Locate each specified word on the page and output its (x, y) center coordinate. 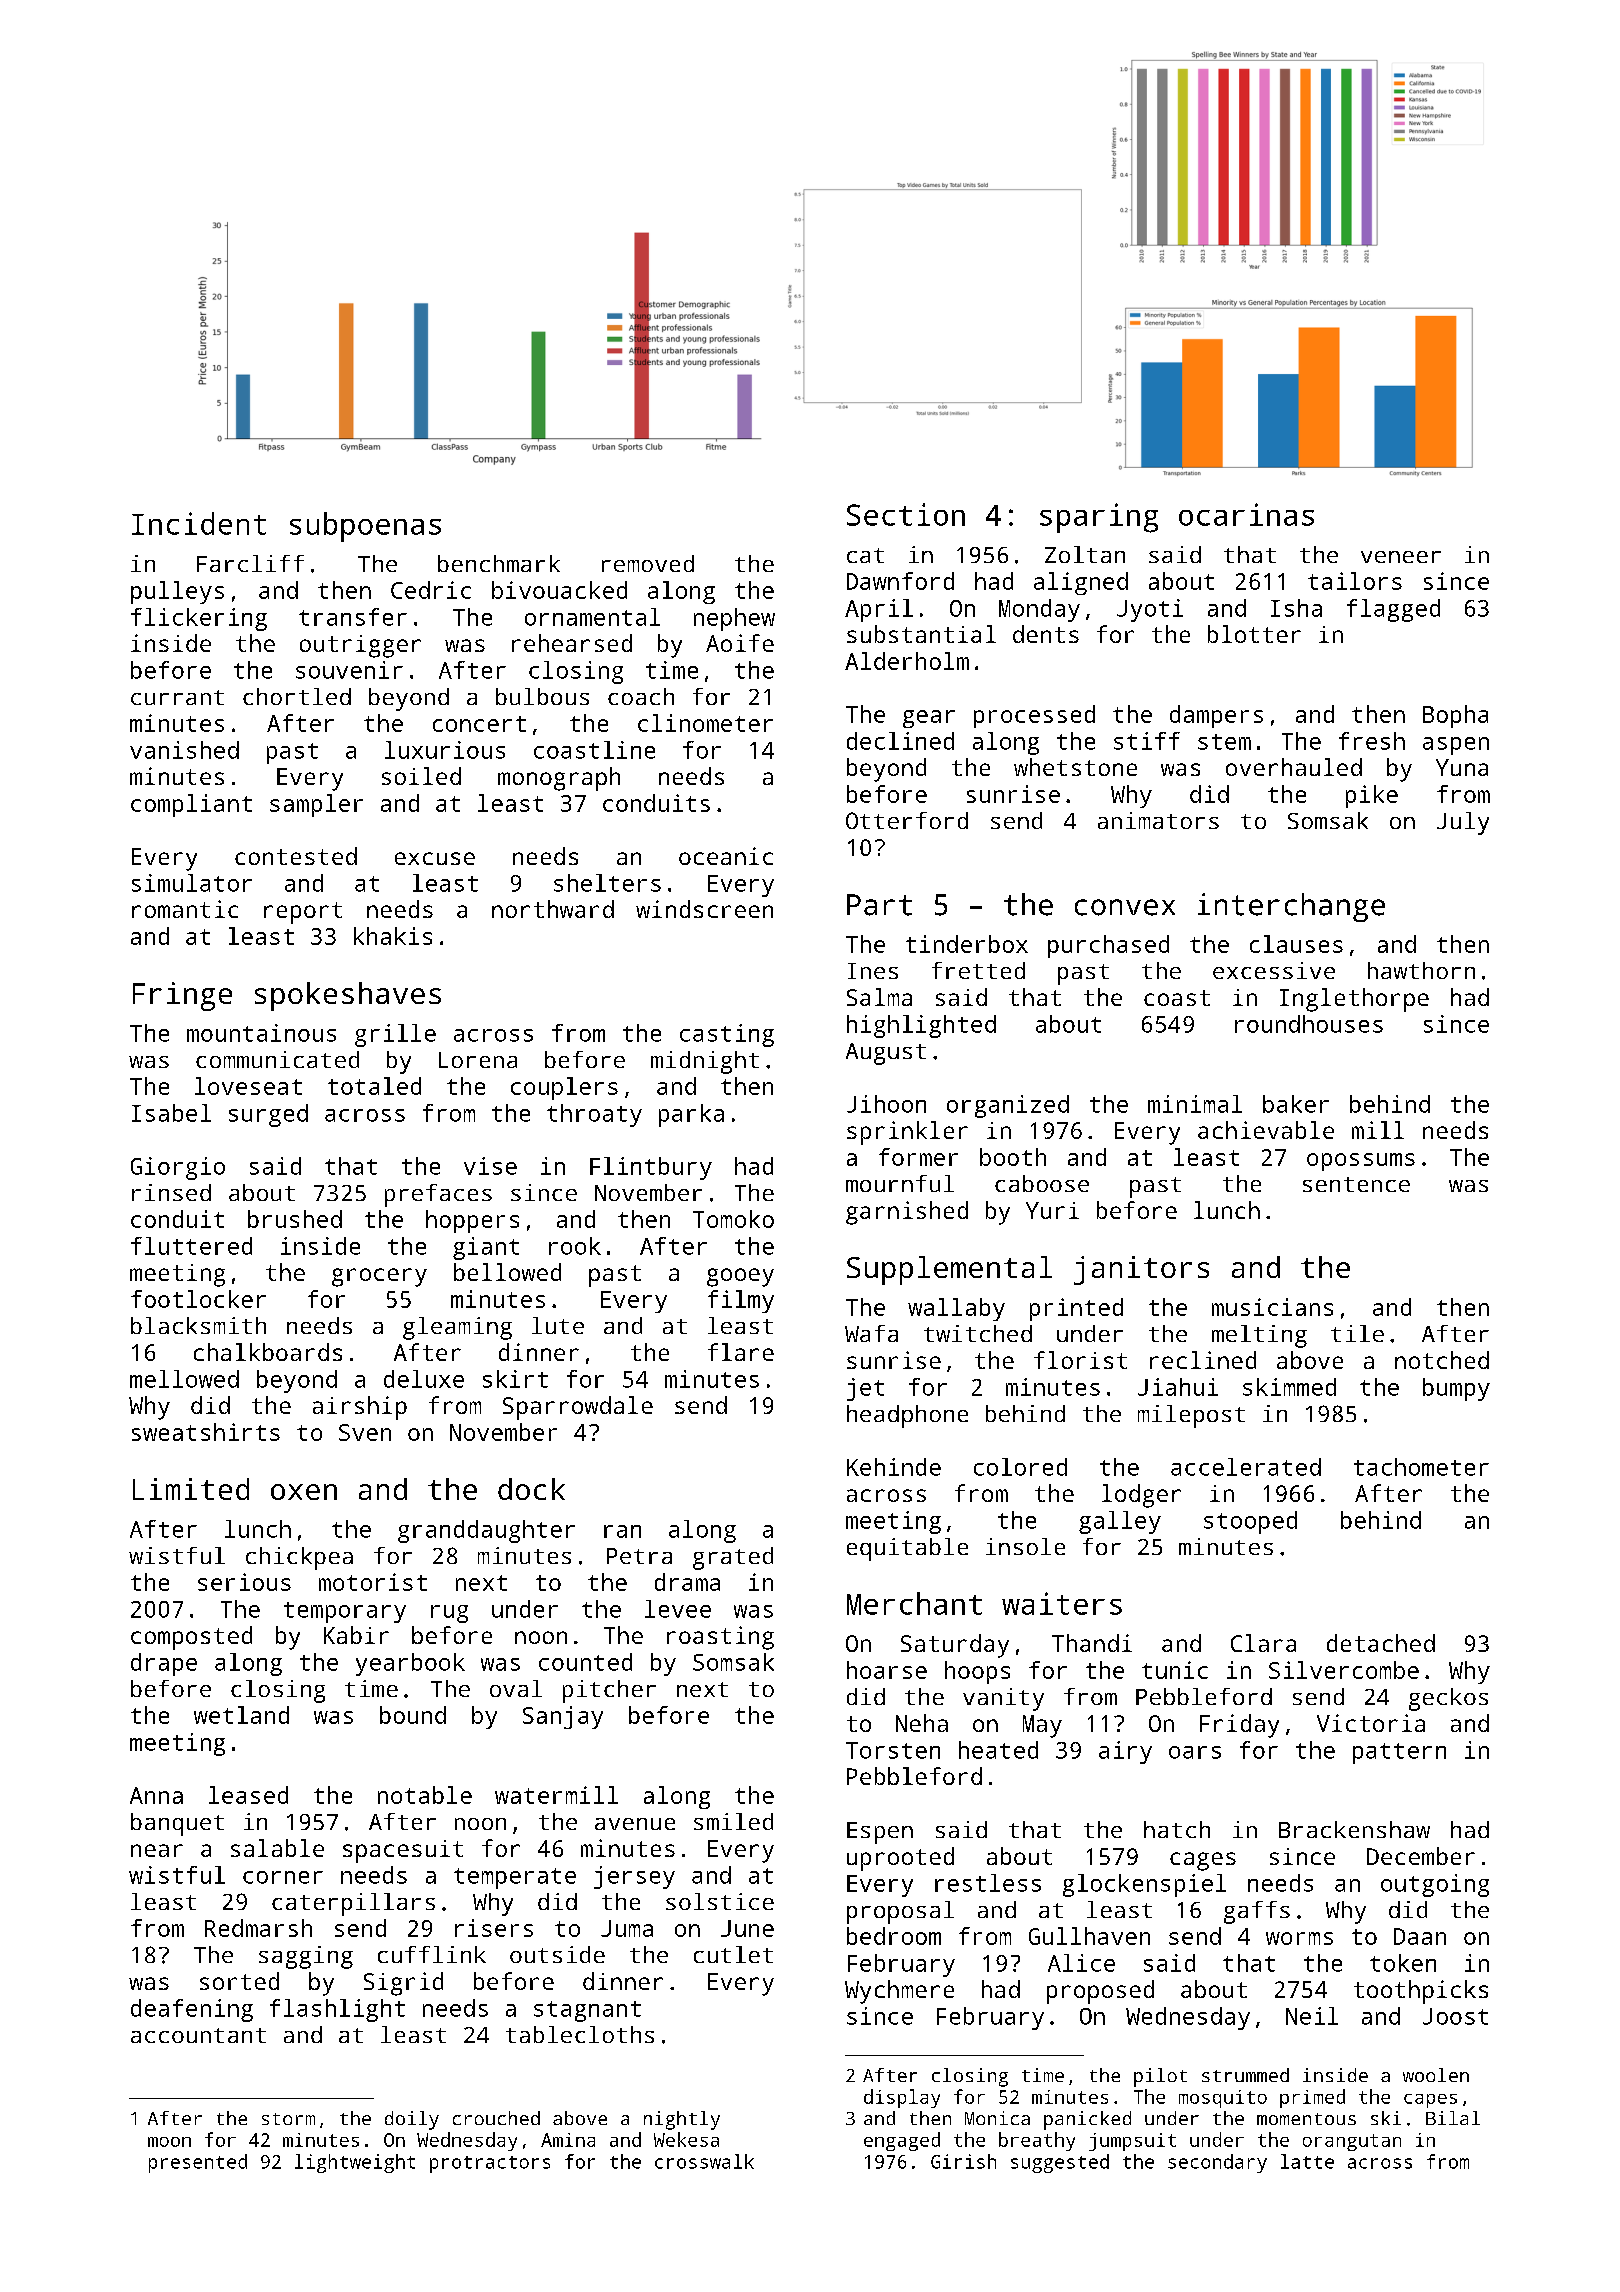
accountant (198, 2035)
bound (413, 1715)
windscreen (704, 909)
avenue (635, 1824)
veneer (1401, 557)
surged (268, 1115)
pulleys (177, 592)
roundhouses (1309, 1024)
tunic (1175, 1670)
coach (641, 696)
